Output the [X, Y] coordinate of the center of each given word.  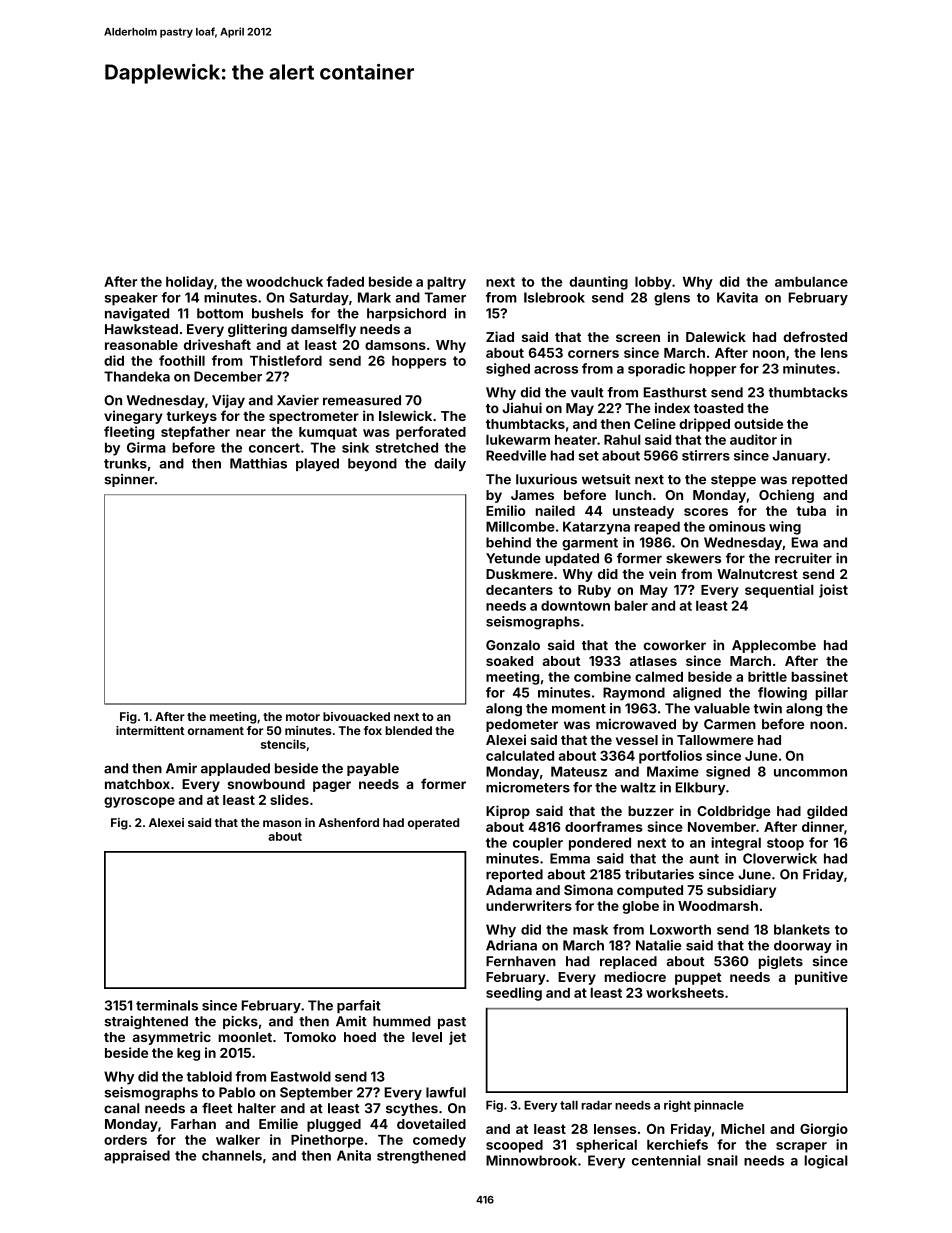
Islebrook [554, 297]
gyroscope [139, 802]
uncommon [810, 773]
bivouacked [356, 716]
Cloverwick [780, 858]
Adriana [511, 945]
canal [122, 1108]
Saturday [319, 299]
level [427, 1037]
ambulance [811, 281]
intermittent [150, 730]
